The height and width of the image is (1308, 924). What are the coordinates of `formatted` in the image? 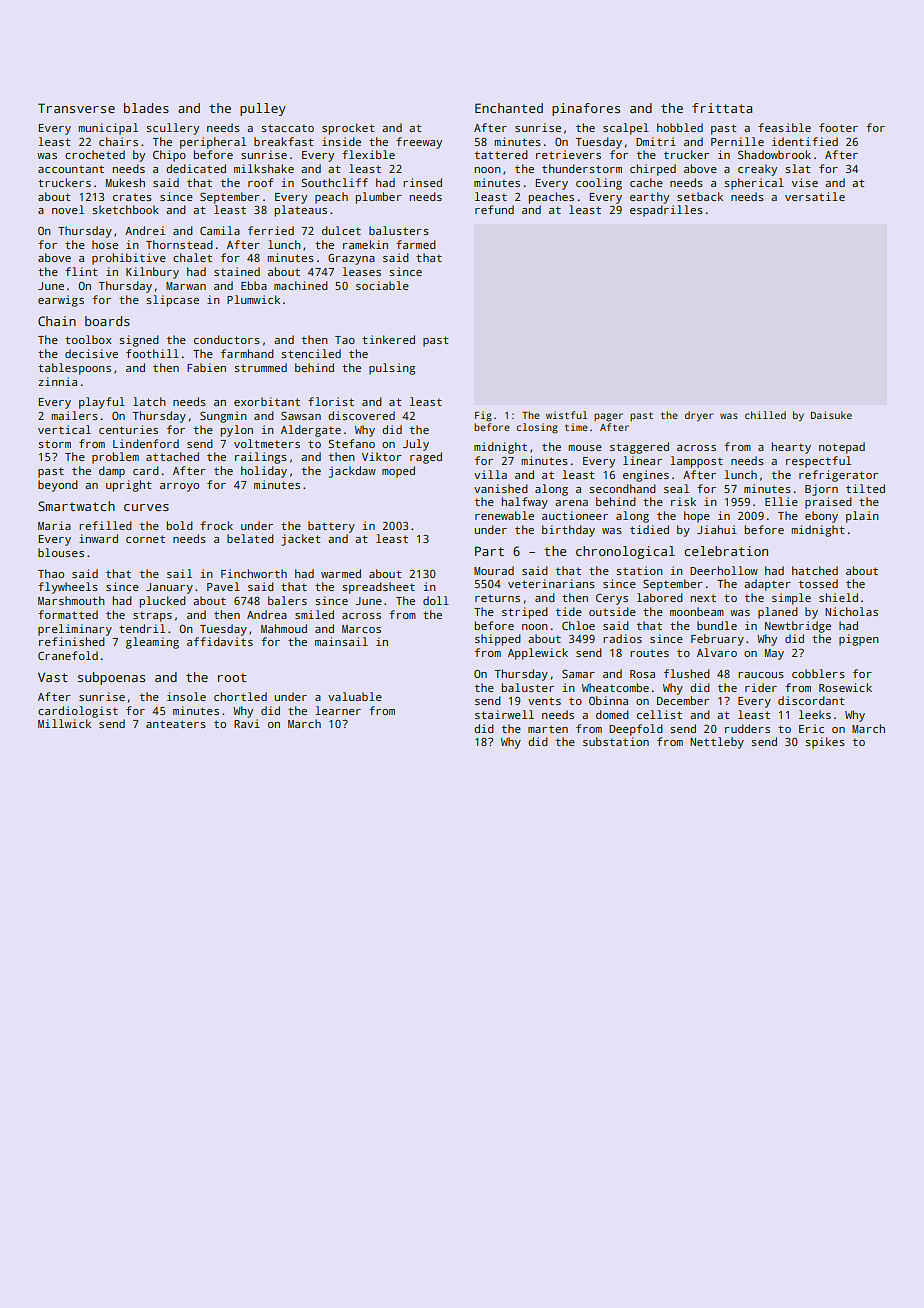 It's located at (68, 614).
